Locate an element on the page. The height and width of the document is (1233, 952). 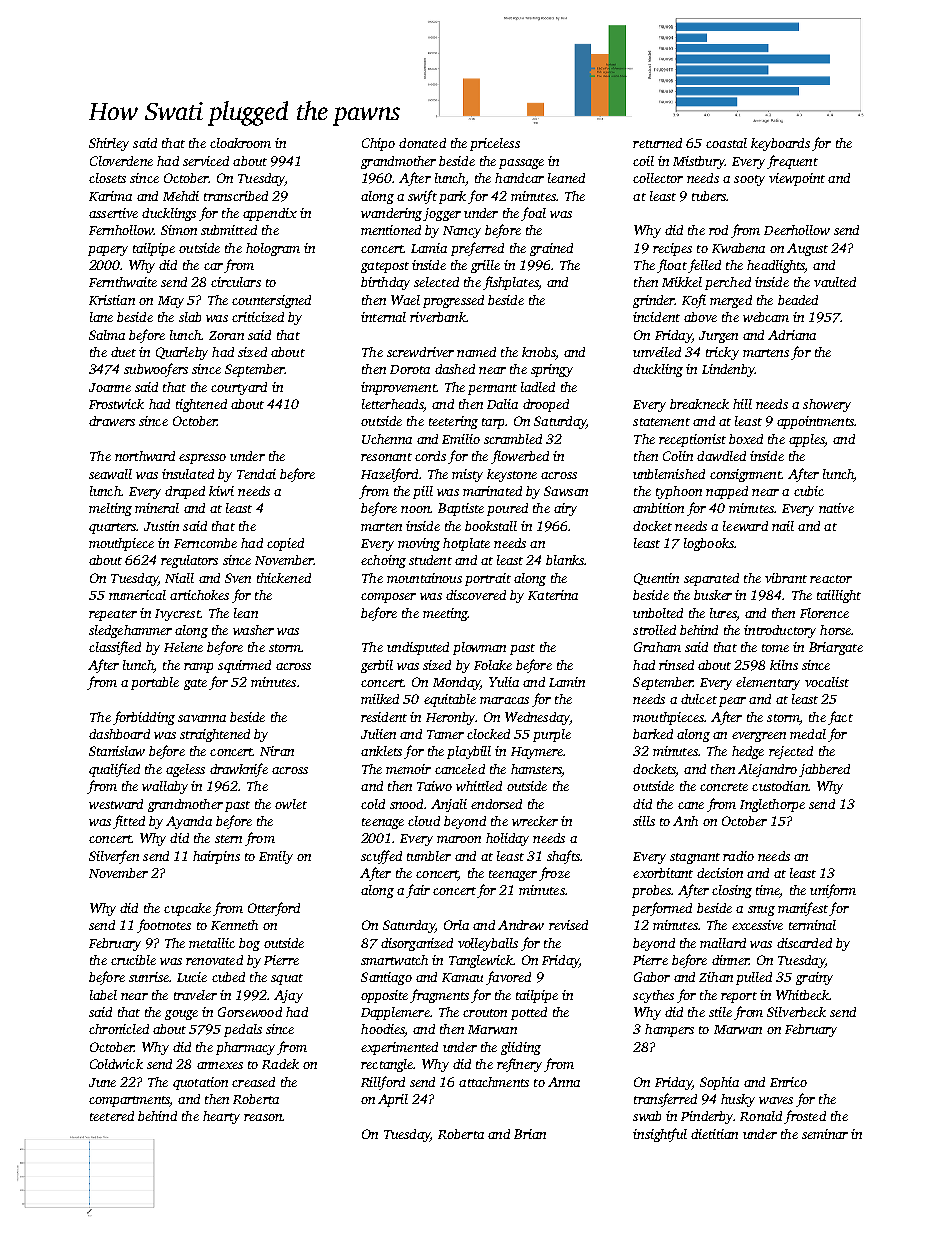
strolled is located at coordinates (654, 630).
